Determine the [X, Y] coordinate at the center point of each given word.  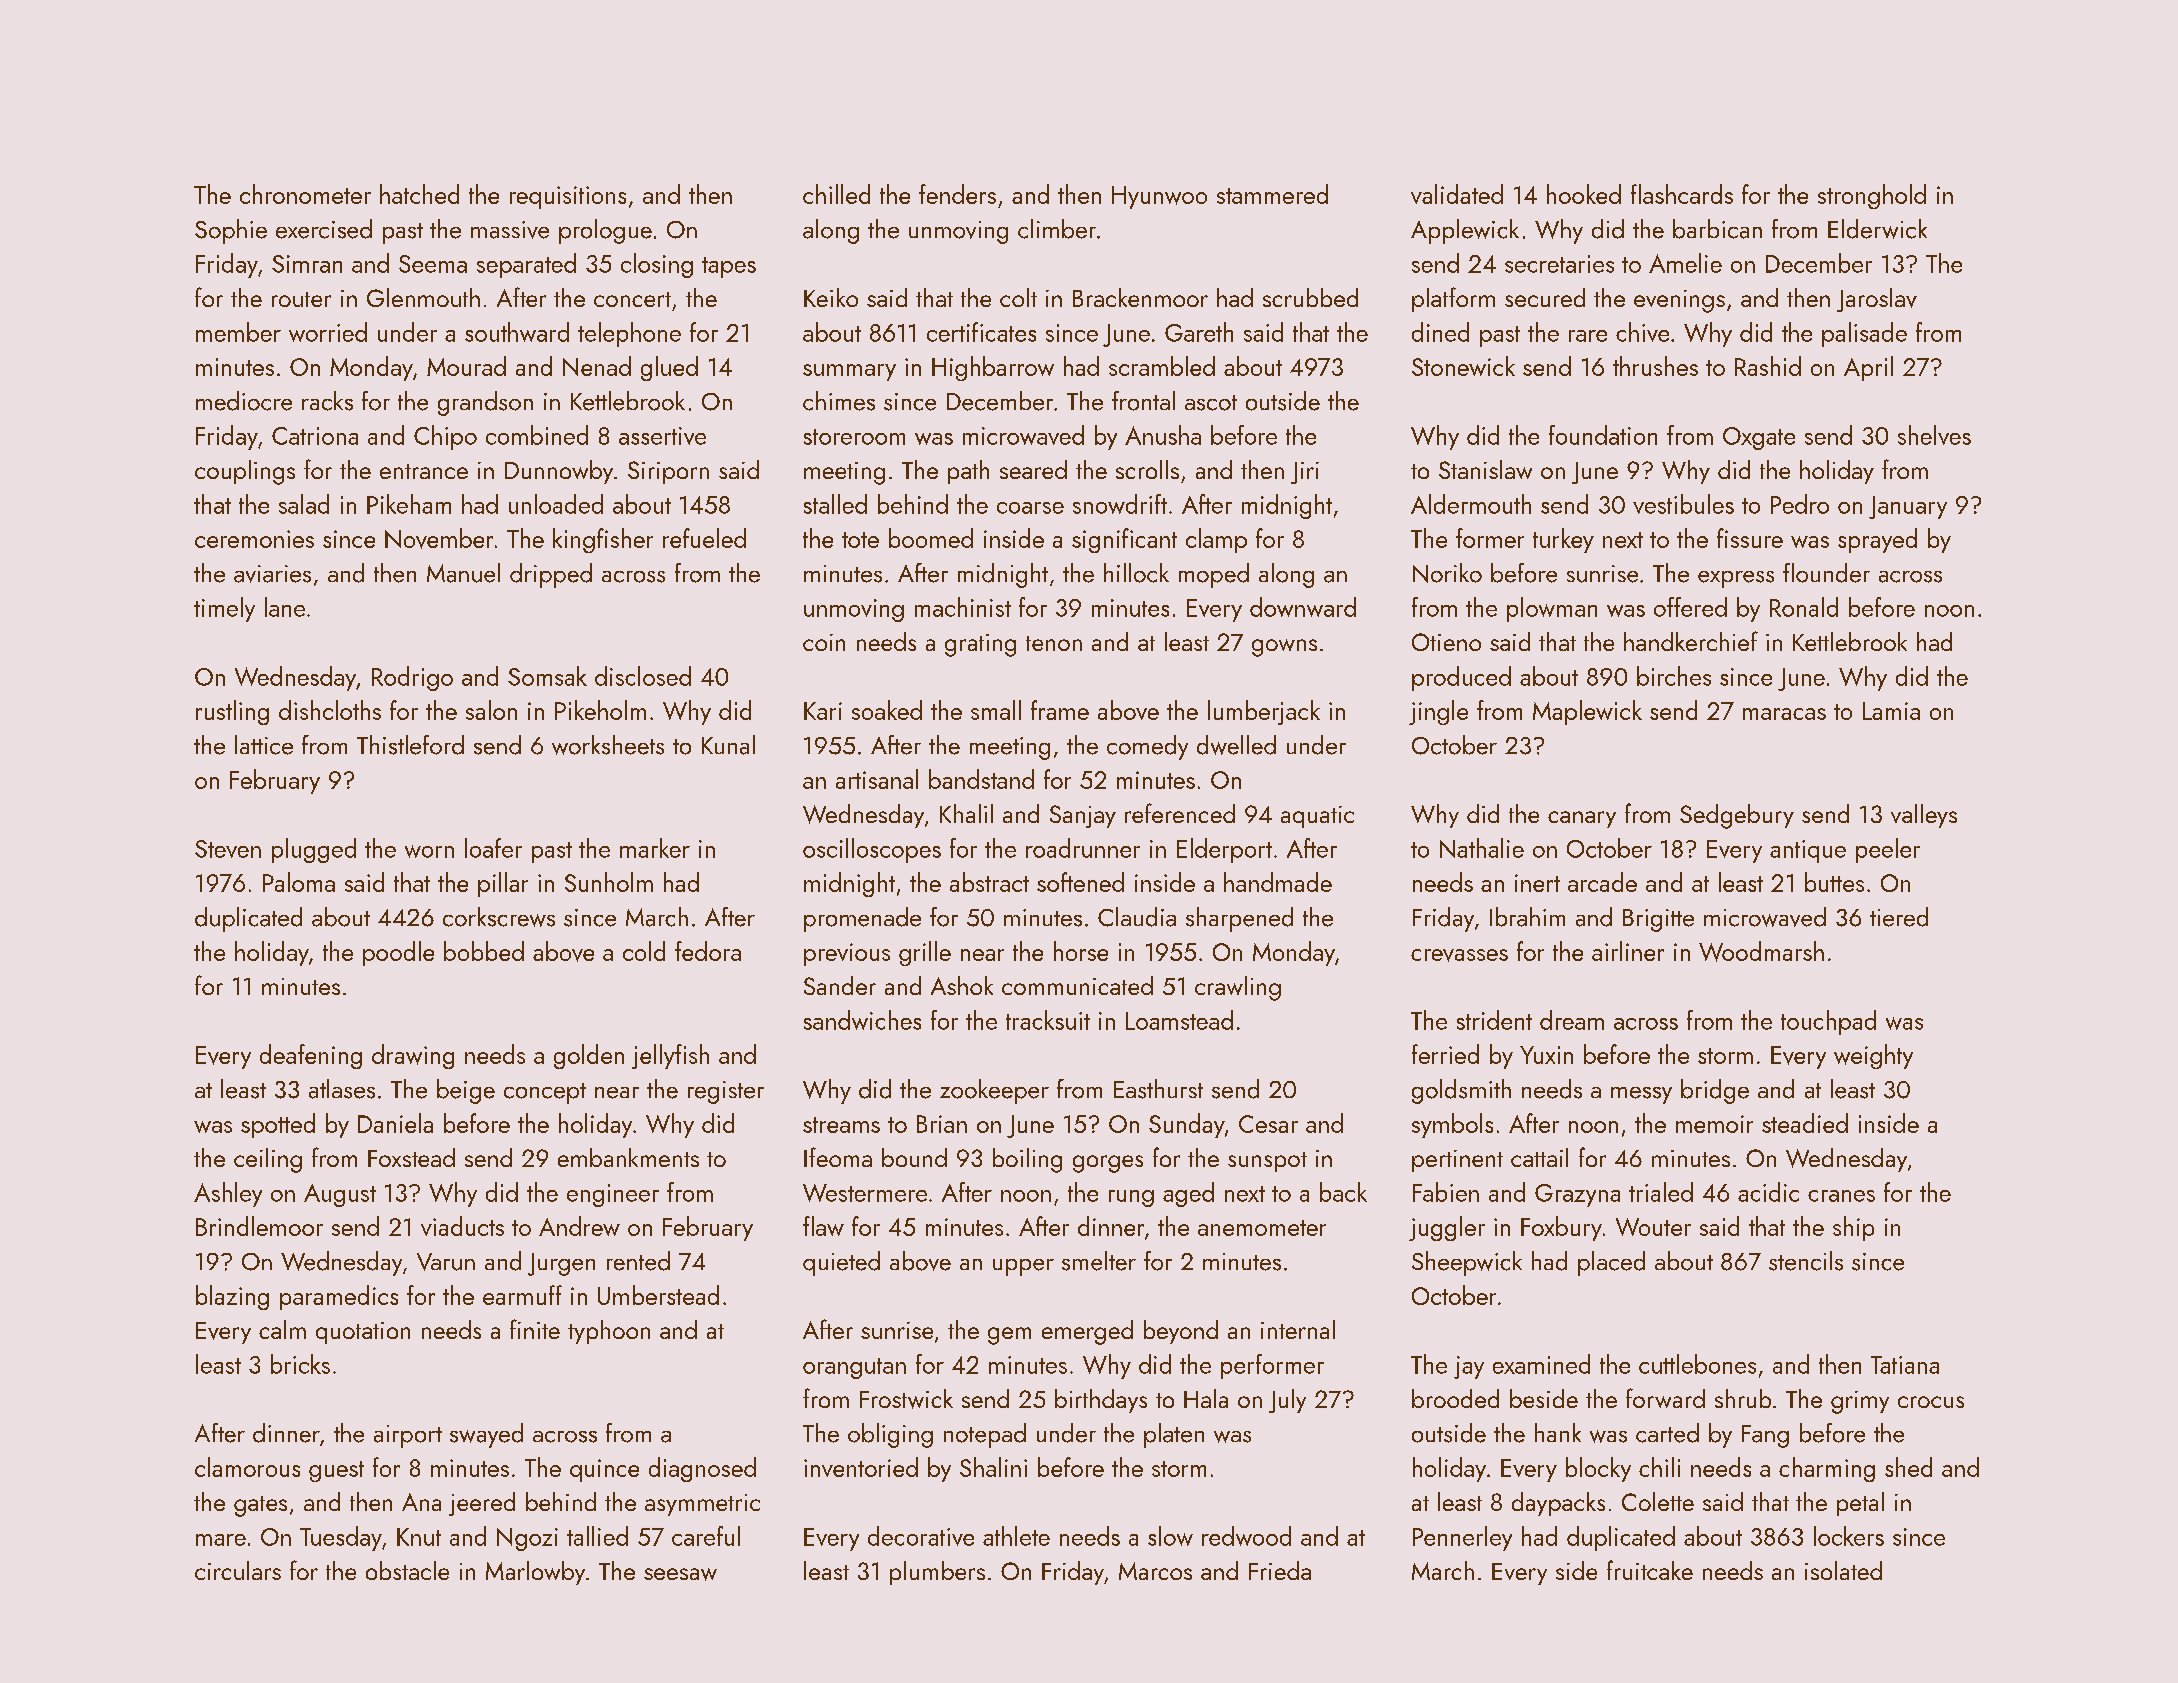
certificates [981, 332]
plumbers [937, 1573]
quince [604, 1470]
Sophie [231, 231]
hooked [1584, 194]
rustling [232, 712]
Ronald [1804, 607]
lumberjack [1264, 712]
